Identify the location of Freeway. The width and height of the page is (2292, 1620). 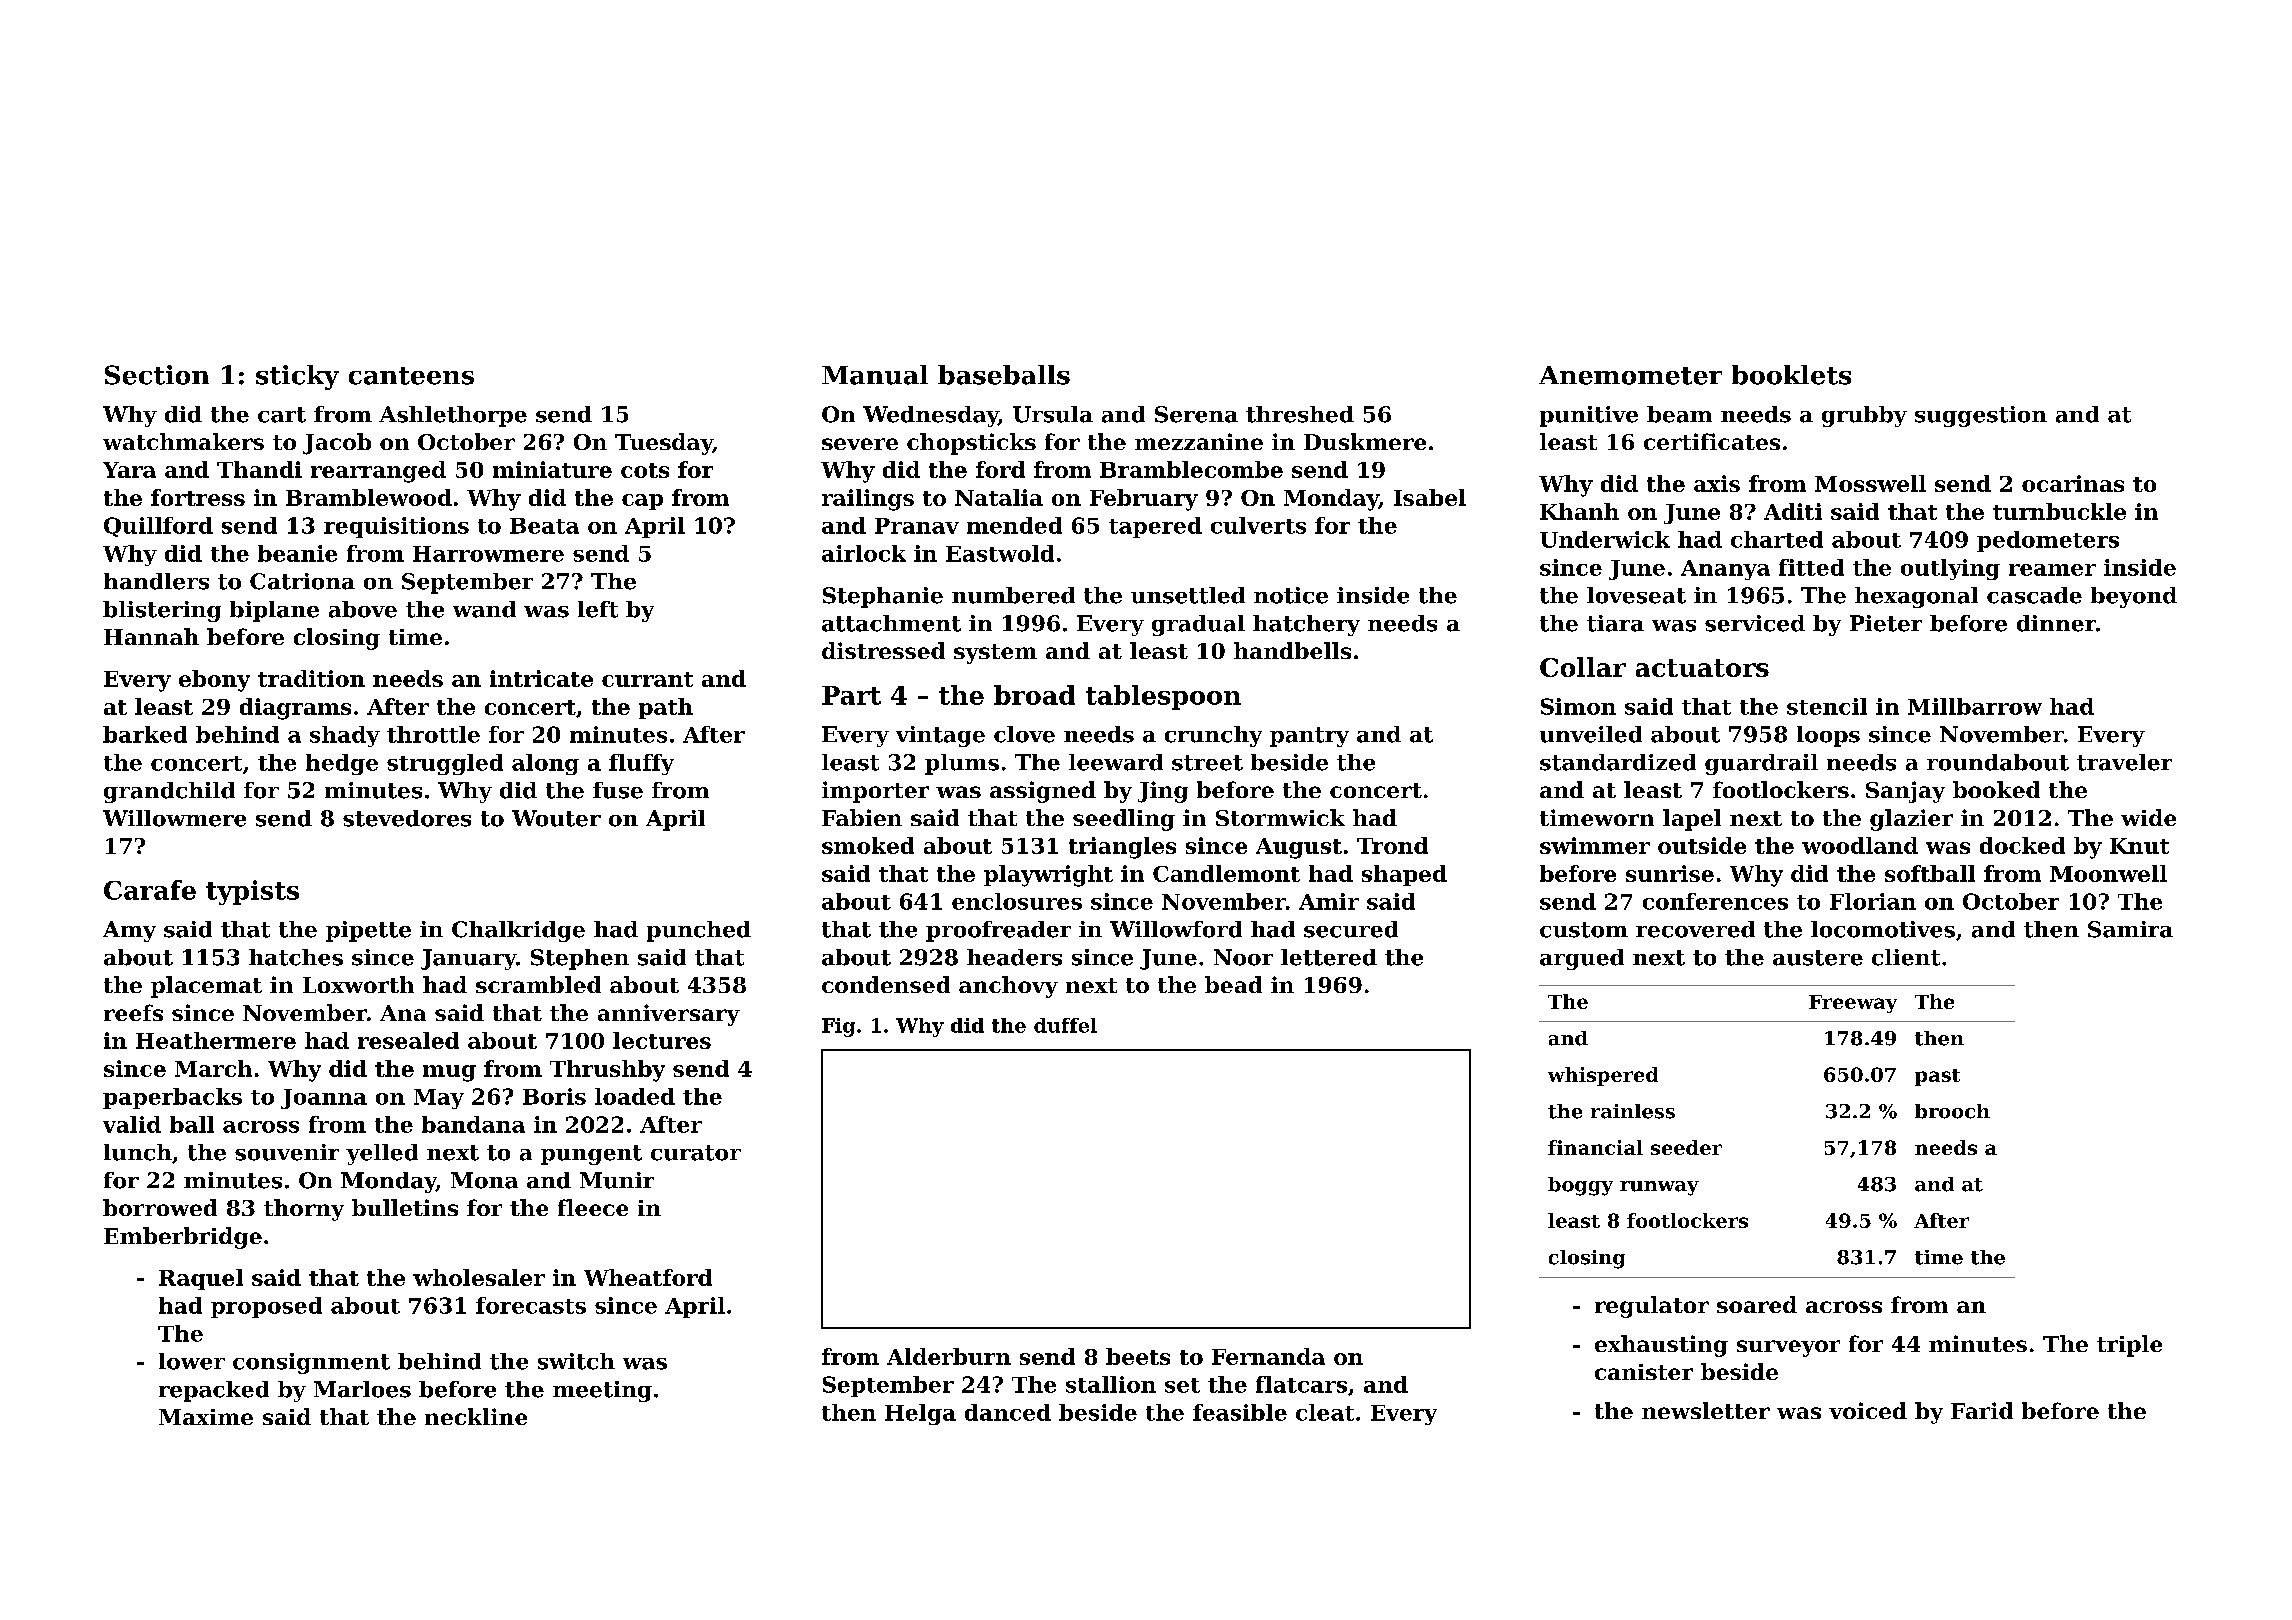
(1853, 1004).
